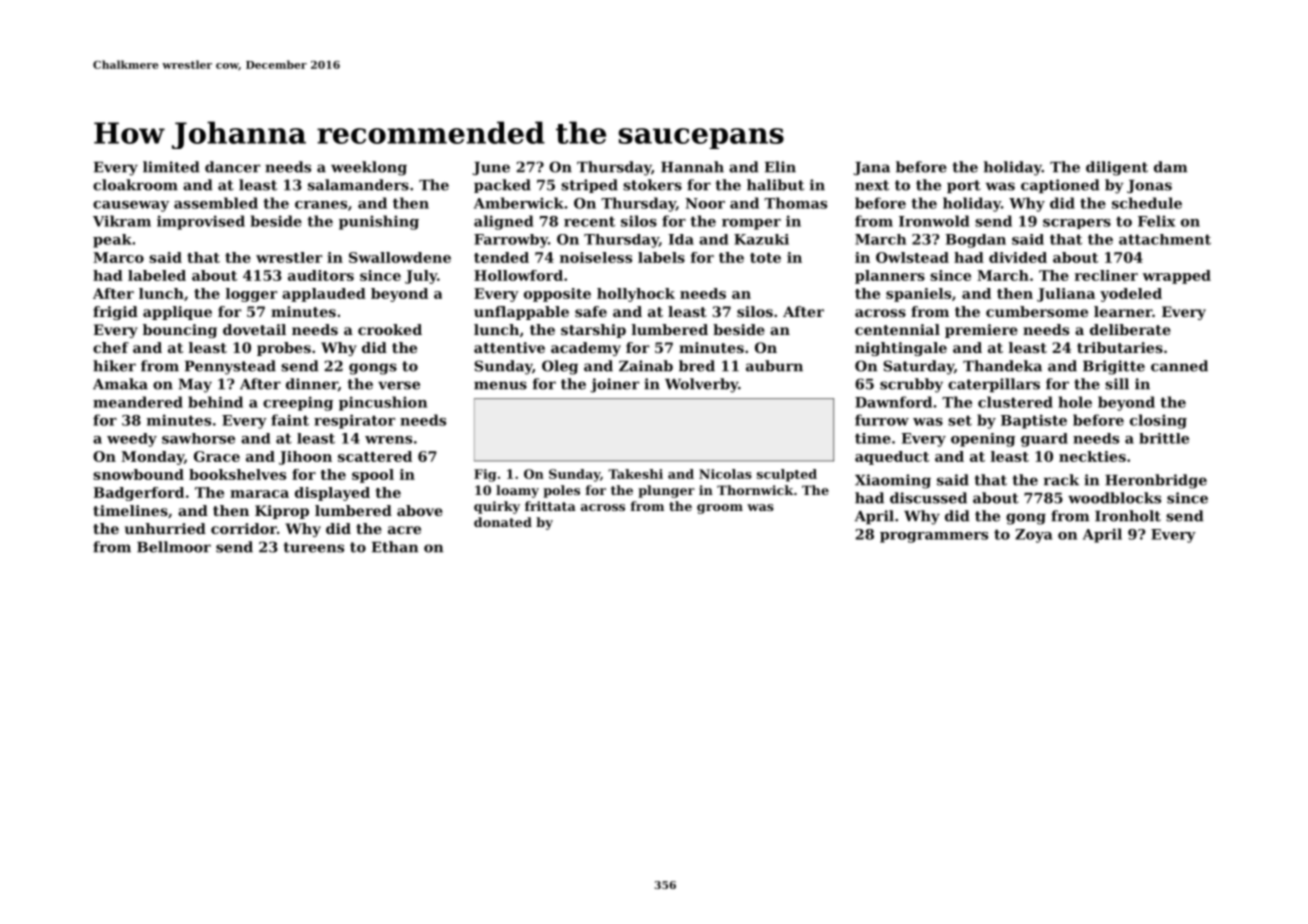 This image has width=1308, height=924. I want to click on Zoya, so click(1033, 536).
